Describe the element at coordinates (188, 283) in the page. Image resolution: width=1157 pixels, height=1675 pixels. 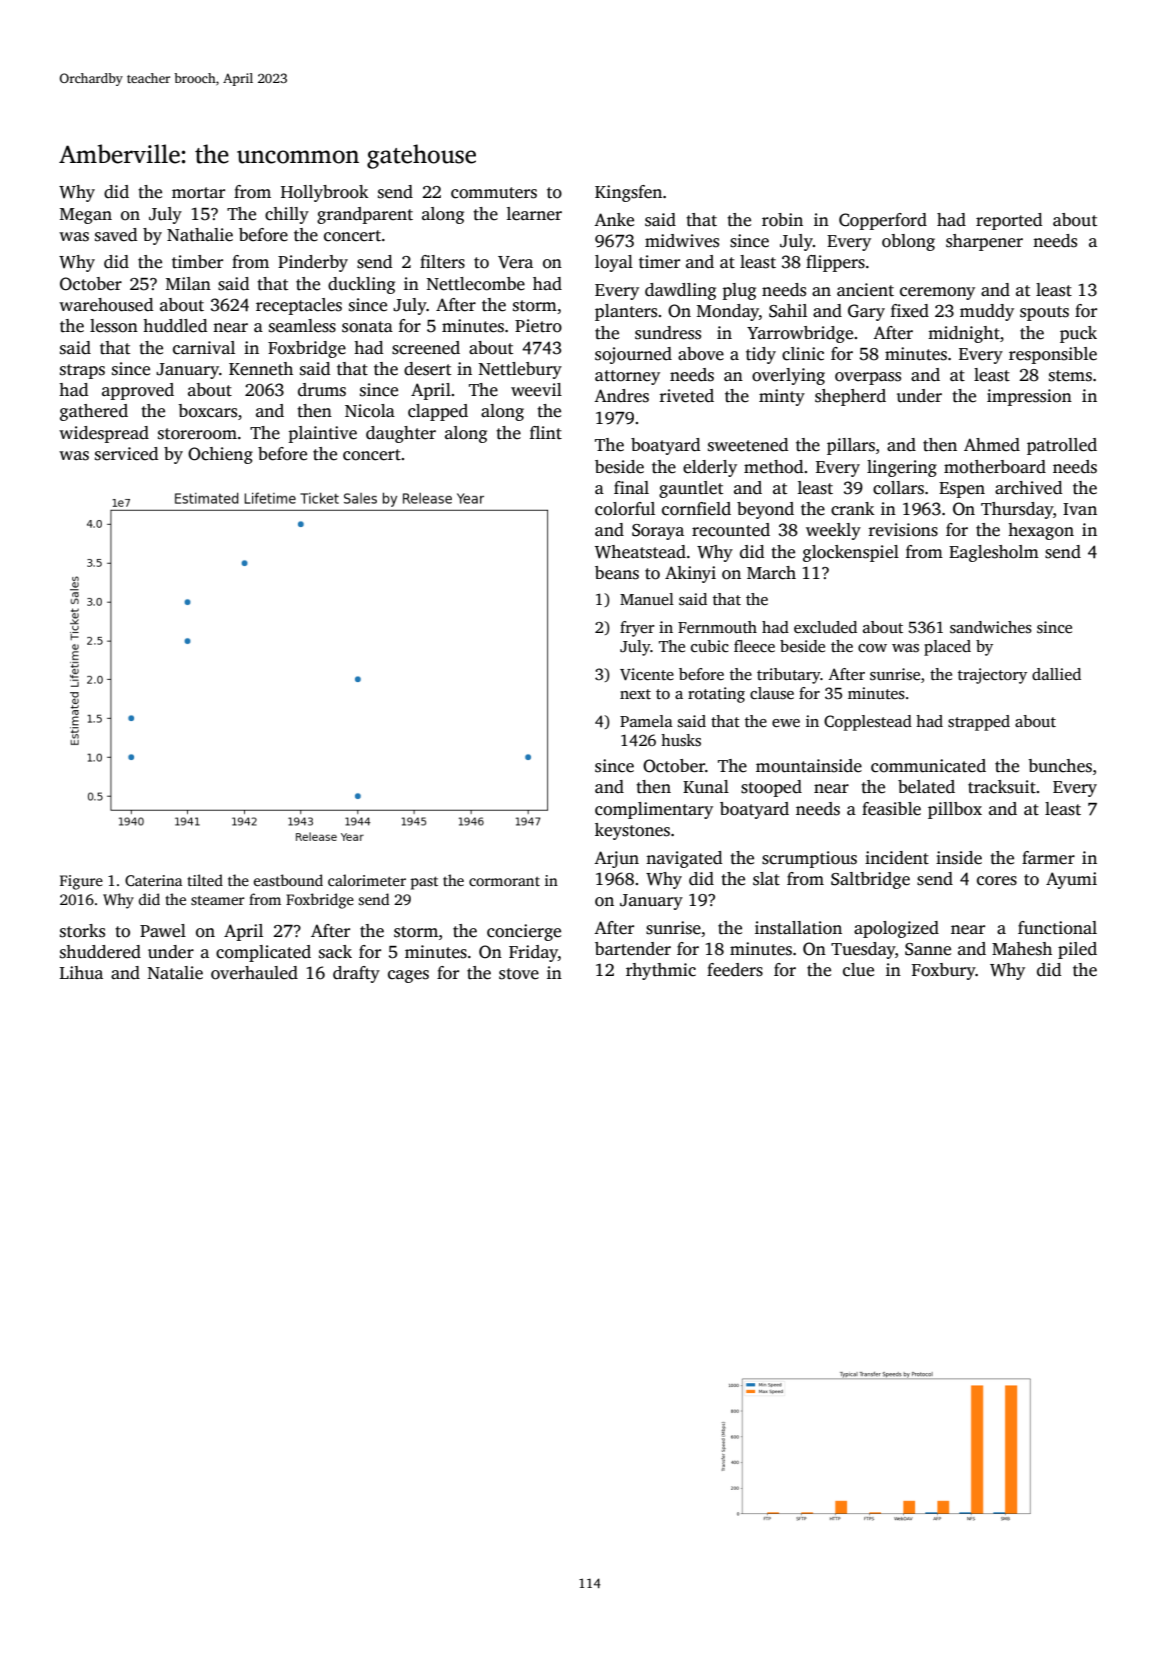
I see `Milan` at that location.
